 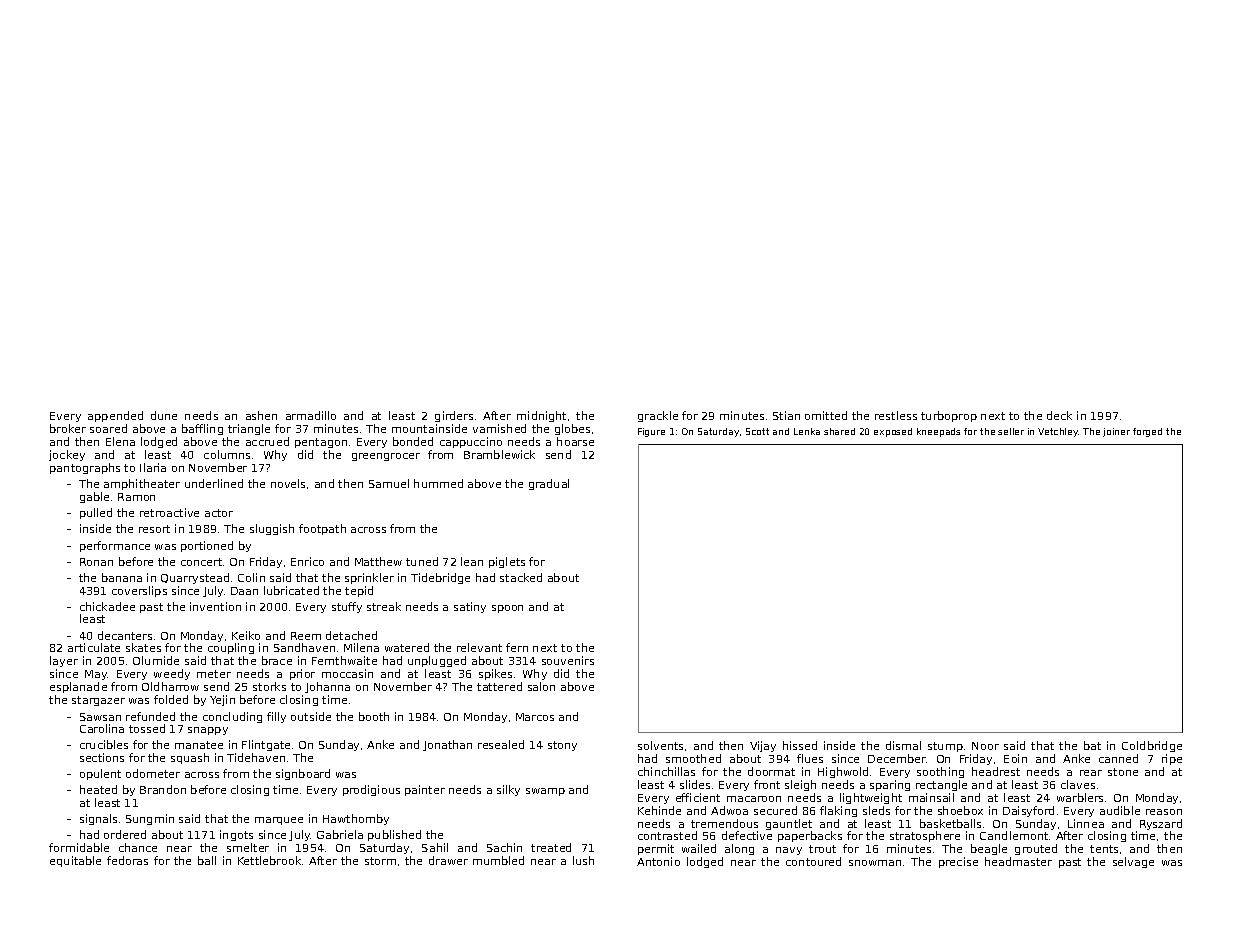 I want to click on joiner, so click(x=1116, y=432).
